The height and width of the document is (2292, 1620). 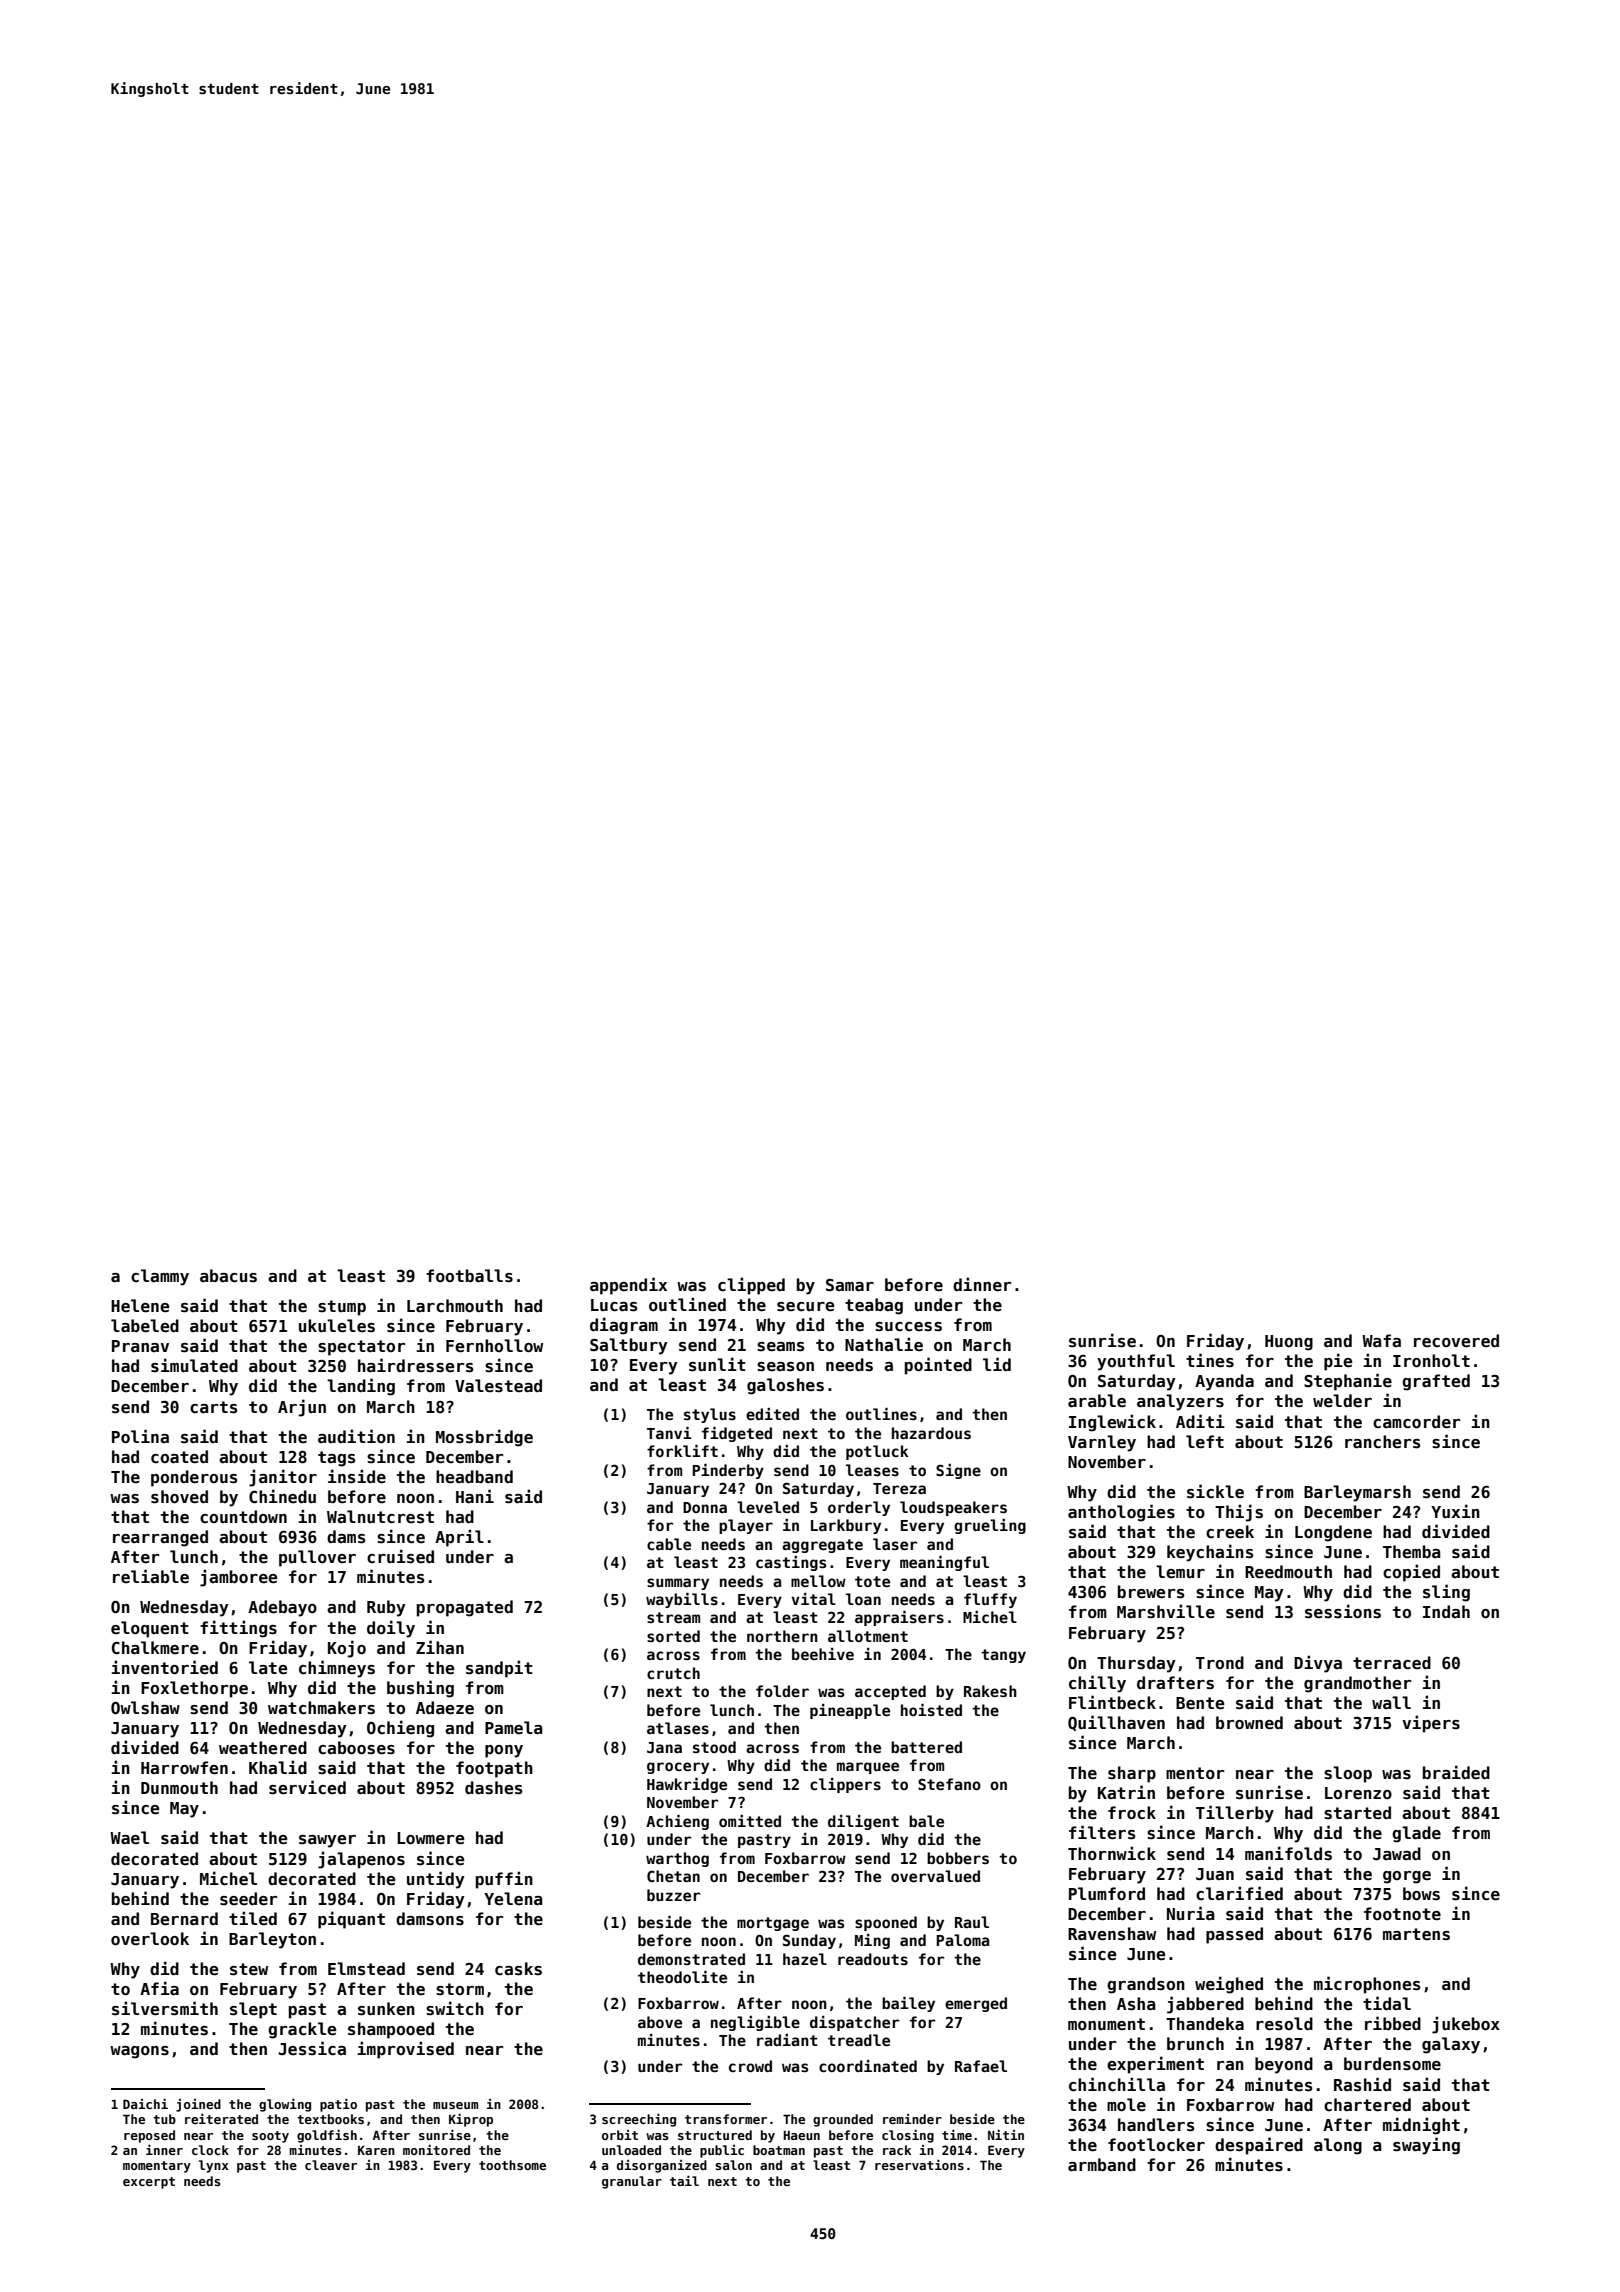 I want to click on granular, so click(x=632, y=2182).
